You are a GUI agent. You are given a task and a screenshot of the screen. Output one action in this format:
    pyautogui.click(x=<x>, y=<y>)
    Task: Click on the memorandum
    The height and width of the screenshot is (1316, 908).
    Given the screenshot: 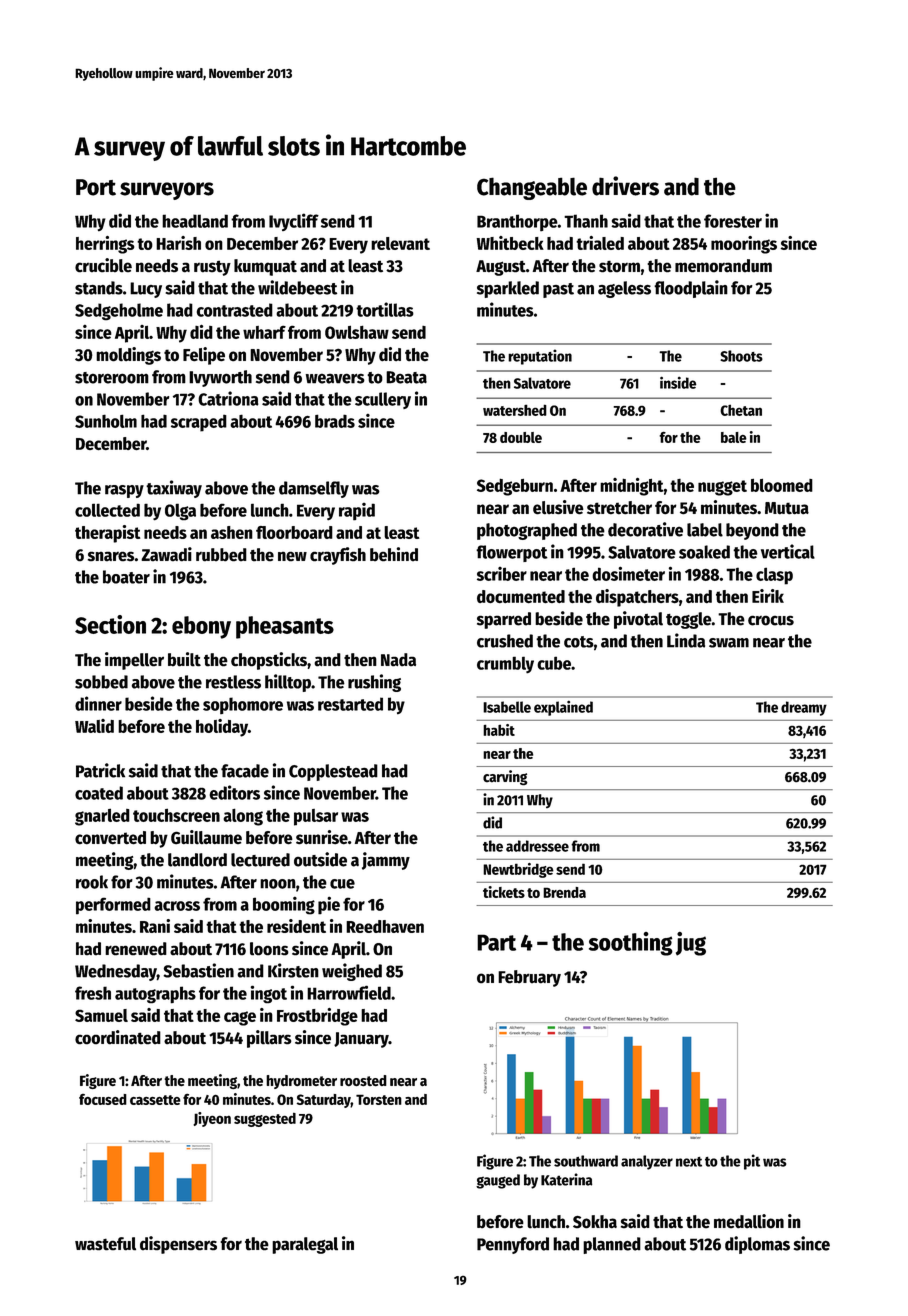 What is the action you would take?
    pyautogui.click(x=723, y=266)
